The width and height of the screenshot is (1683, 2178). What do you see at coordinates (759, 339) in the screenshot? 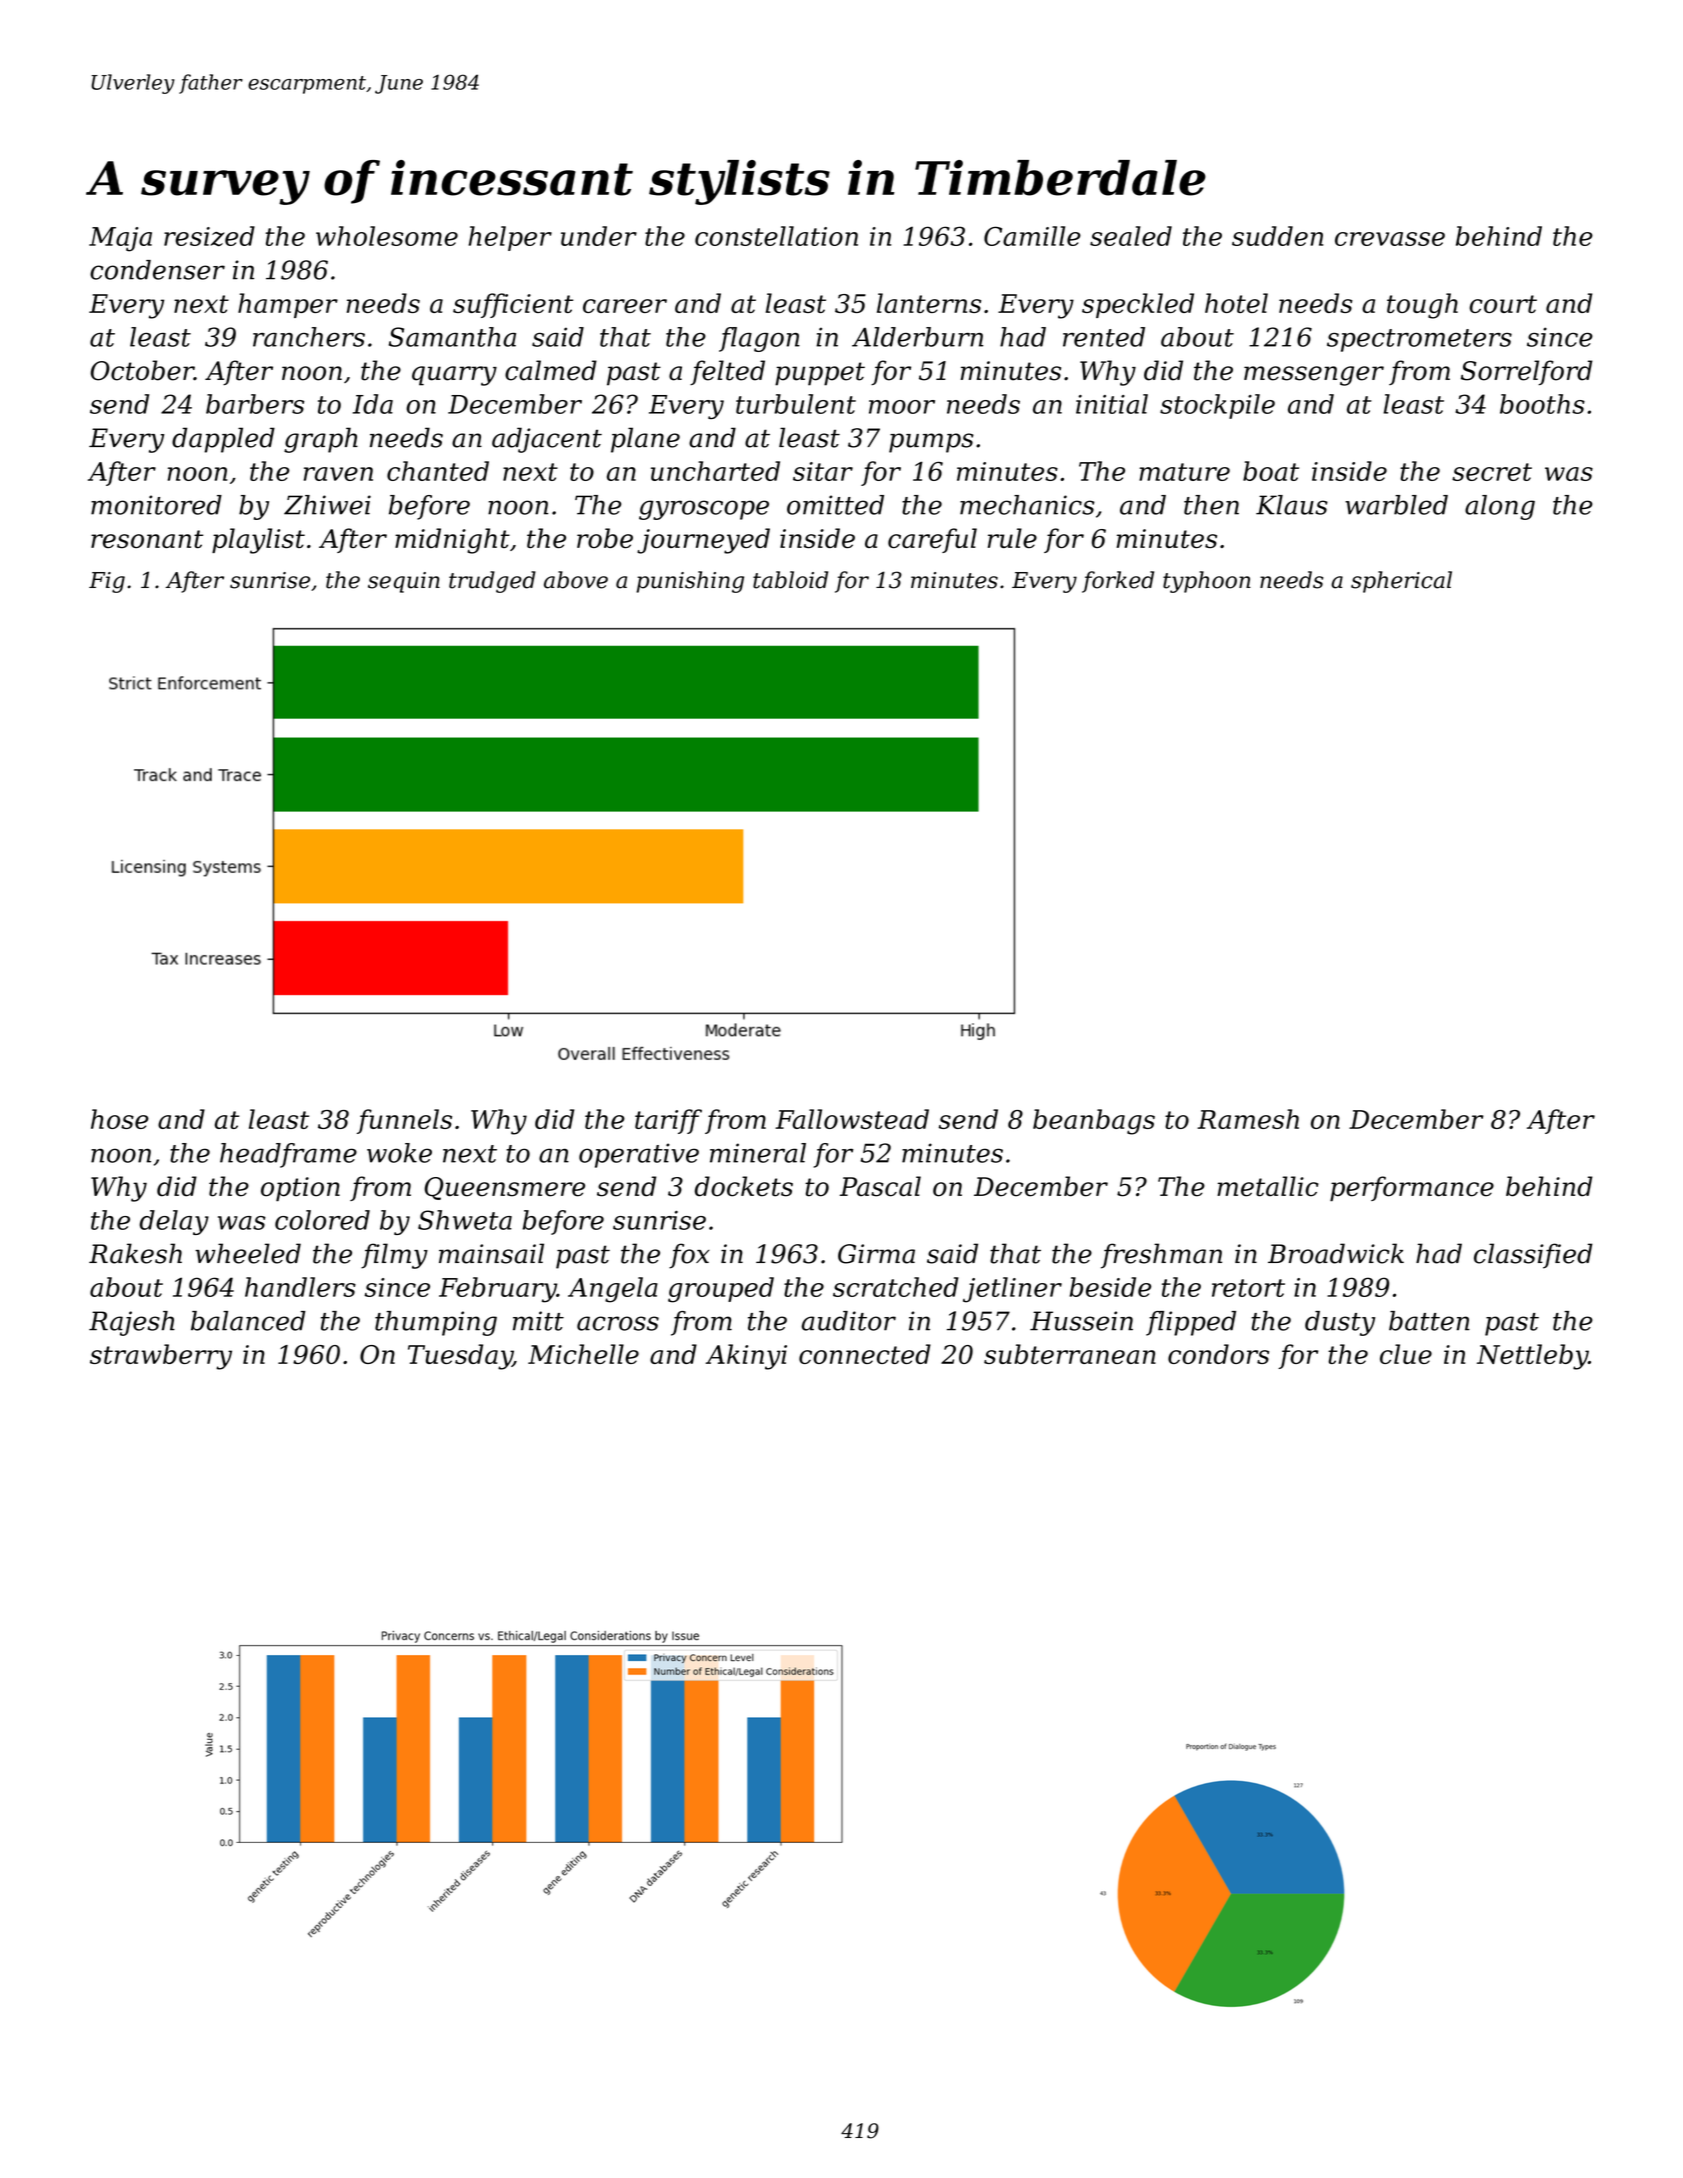
I see `flagon` at bounding box center [759, 339].
